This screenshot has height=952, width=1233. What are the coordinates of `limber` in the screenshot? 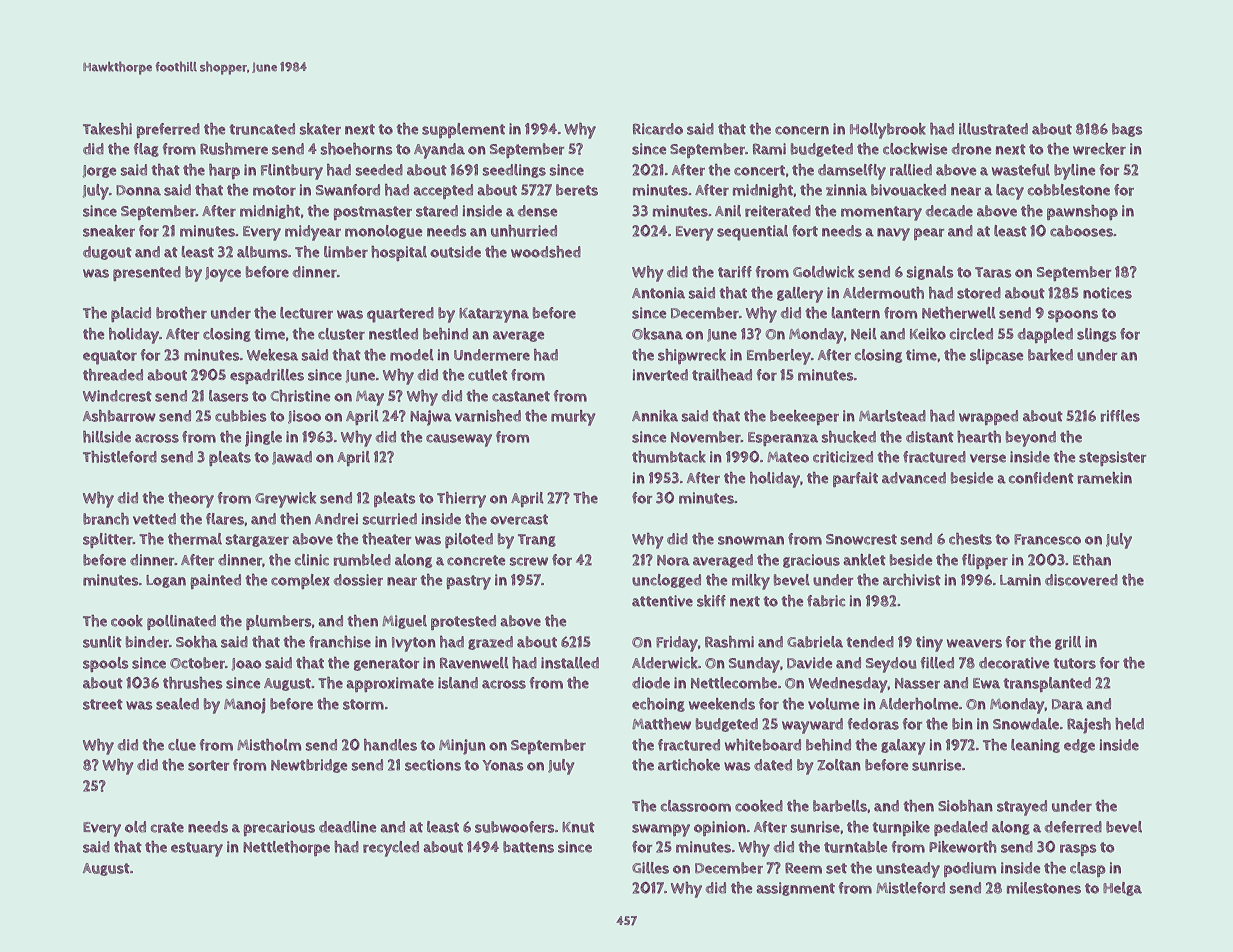 It's located at (346, 252).
